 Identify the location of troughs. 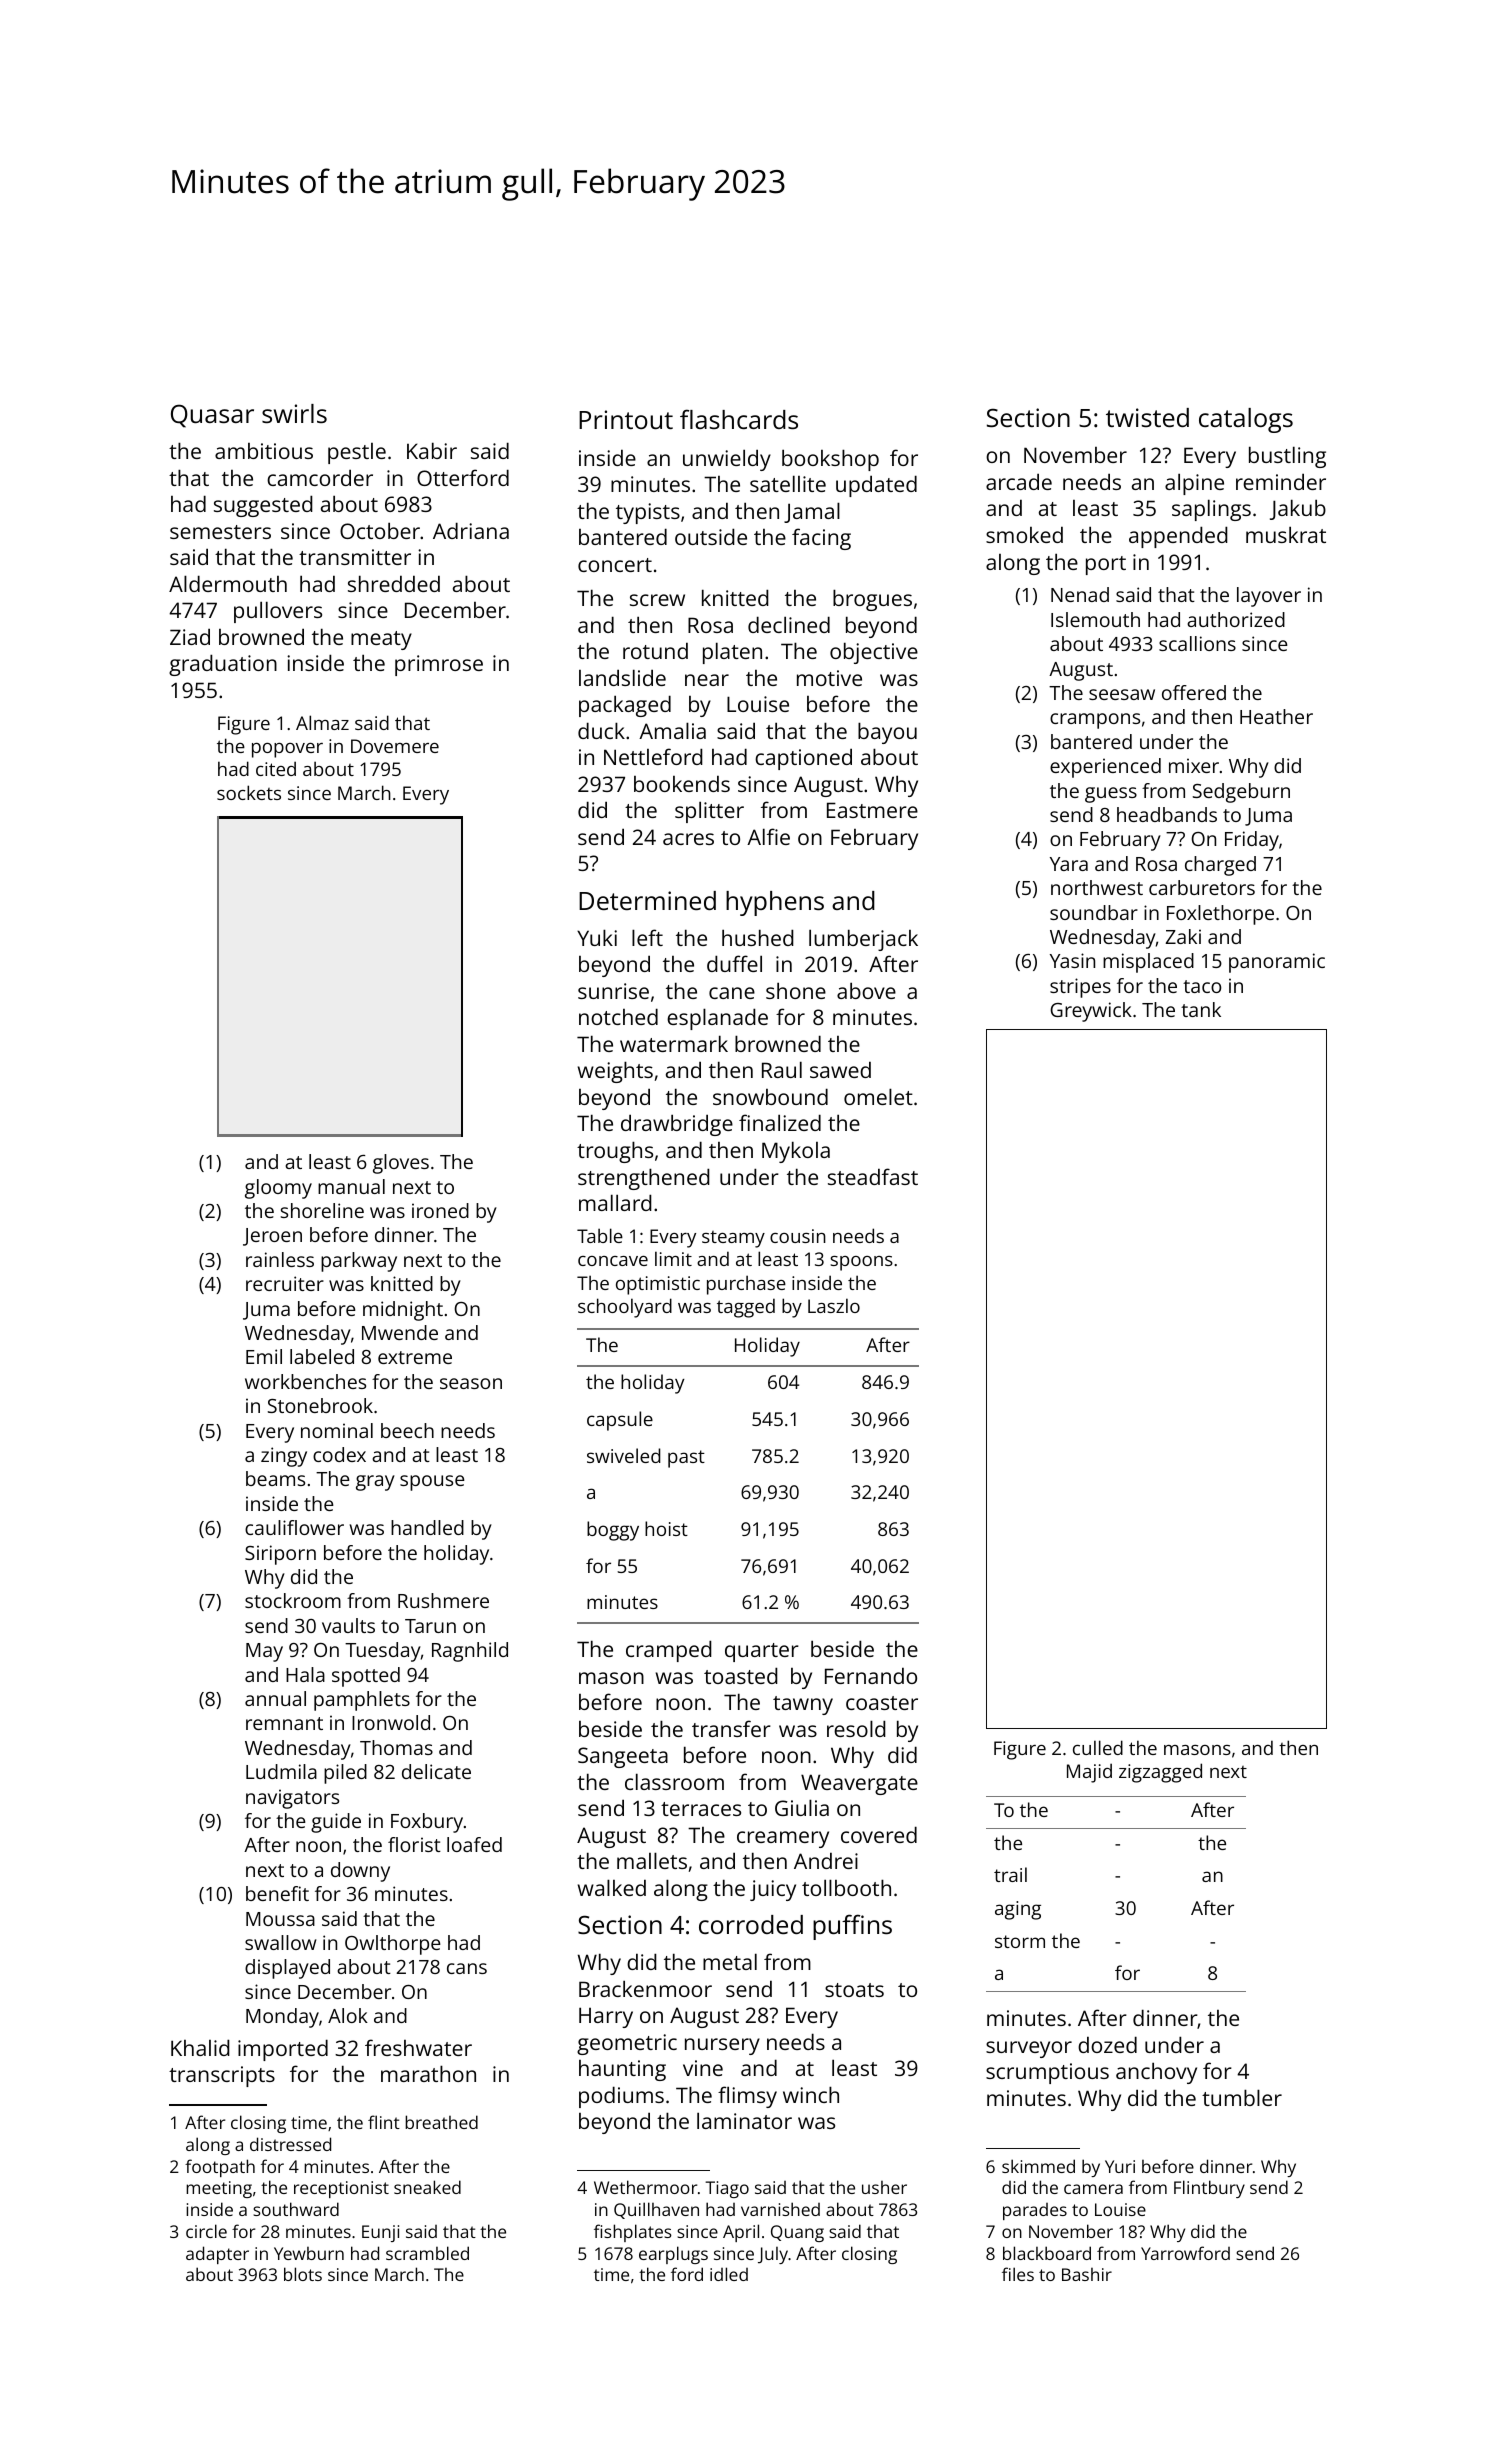
(615, 1152).
